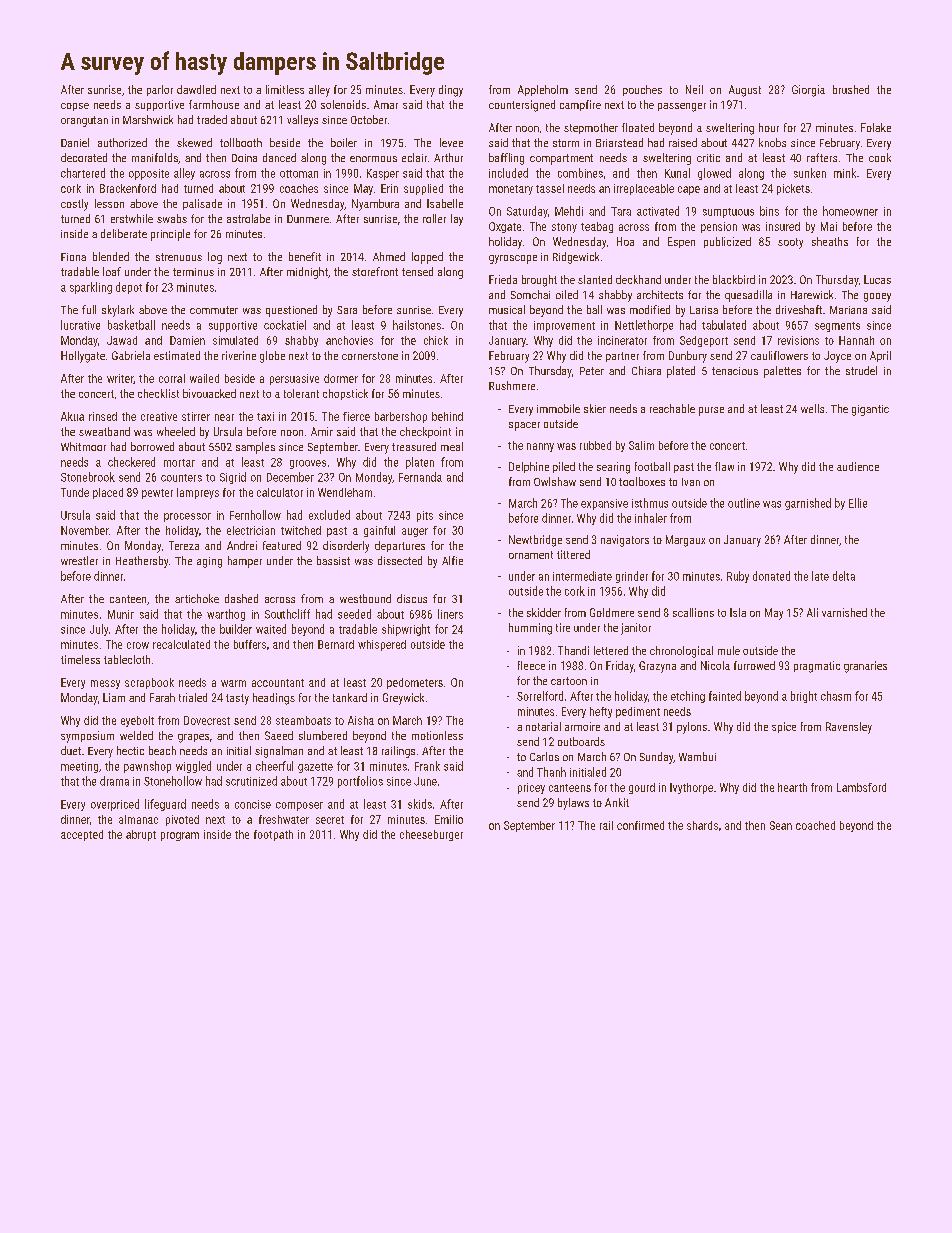  What do you see at coordinates (569, 211) in the document?
I see `Mehdi` at bounding box center [569, 211].
